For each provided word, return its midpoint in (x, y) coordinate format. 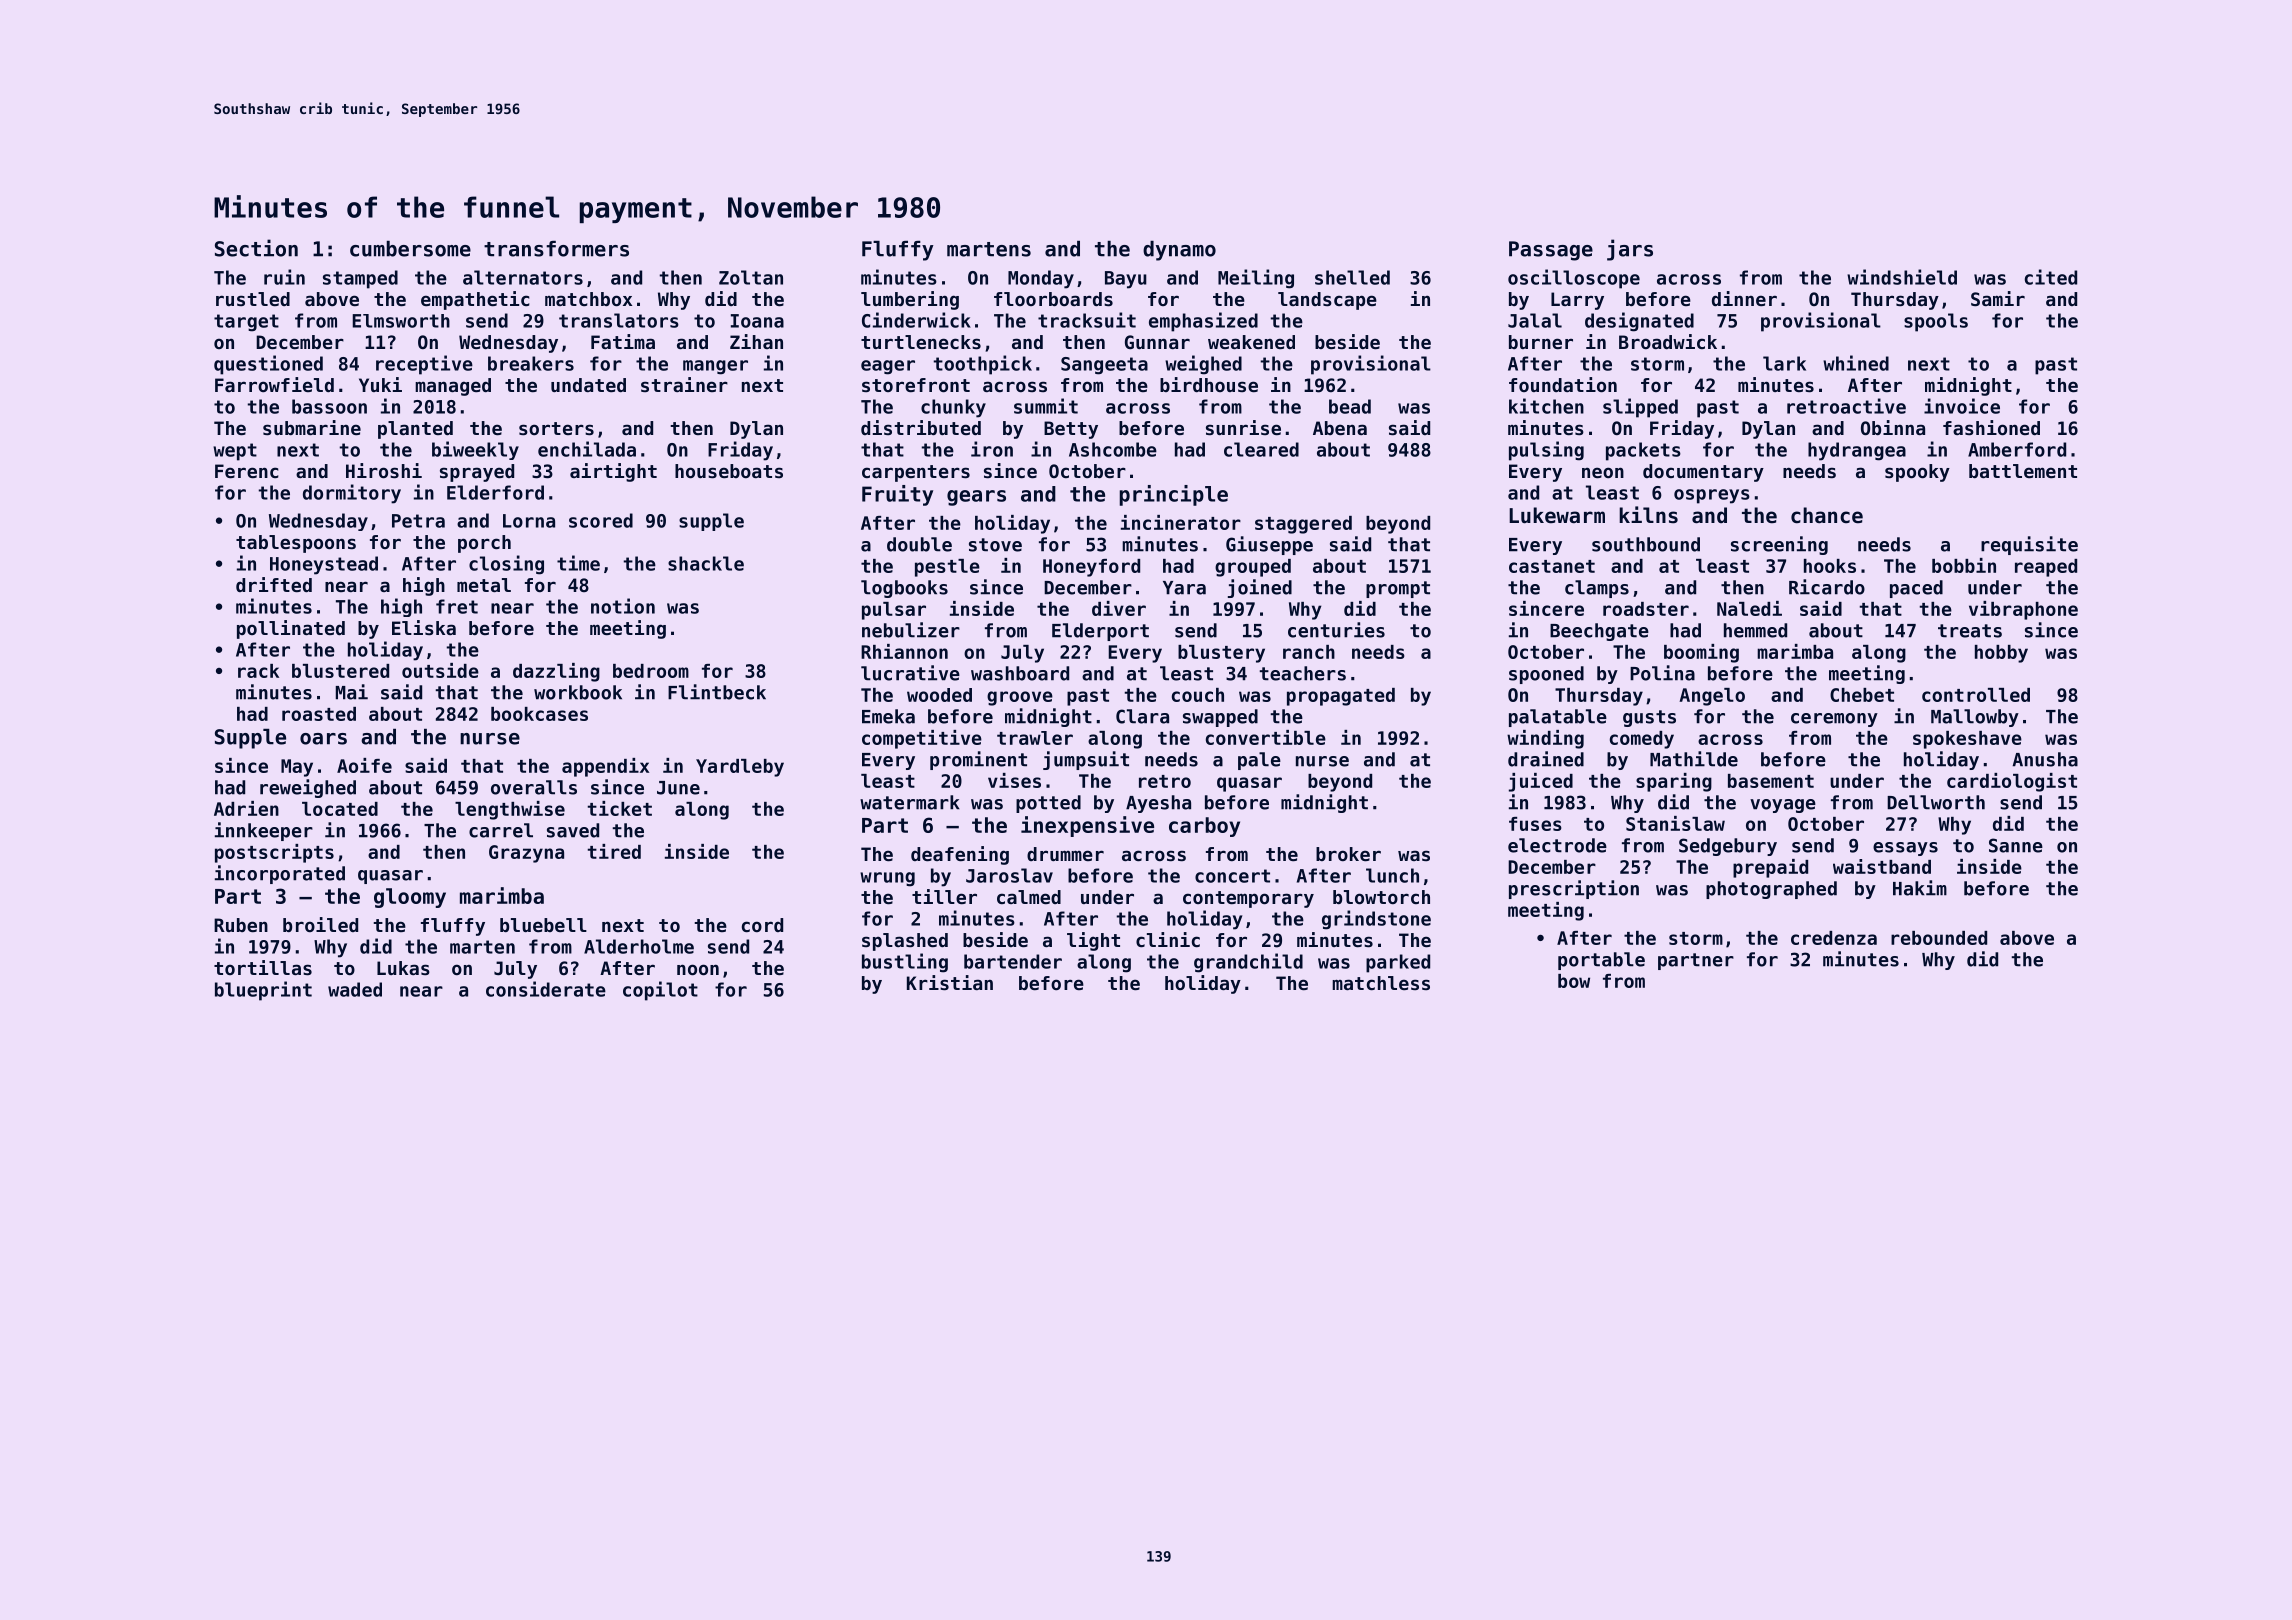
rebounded (1939, 938)
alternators (523, 277)
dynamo (1179, 251)
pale (1259, 761)
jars (1630, 250)
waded (355, 989)
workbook (578, 692)
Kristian (950, 983)
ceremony (1834, 720)
